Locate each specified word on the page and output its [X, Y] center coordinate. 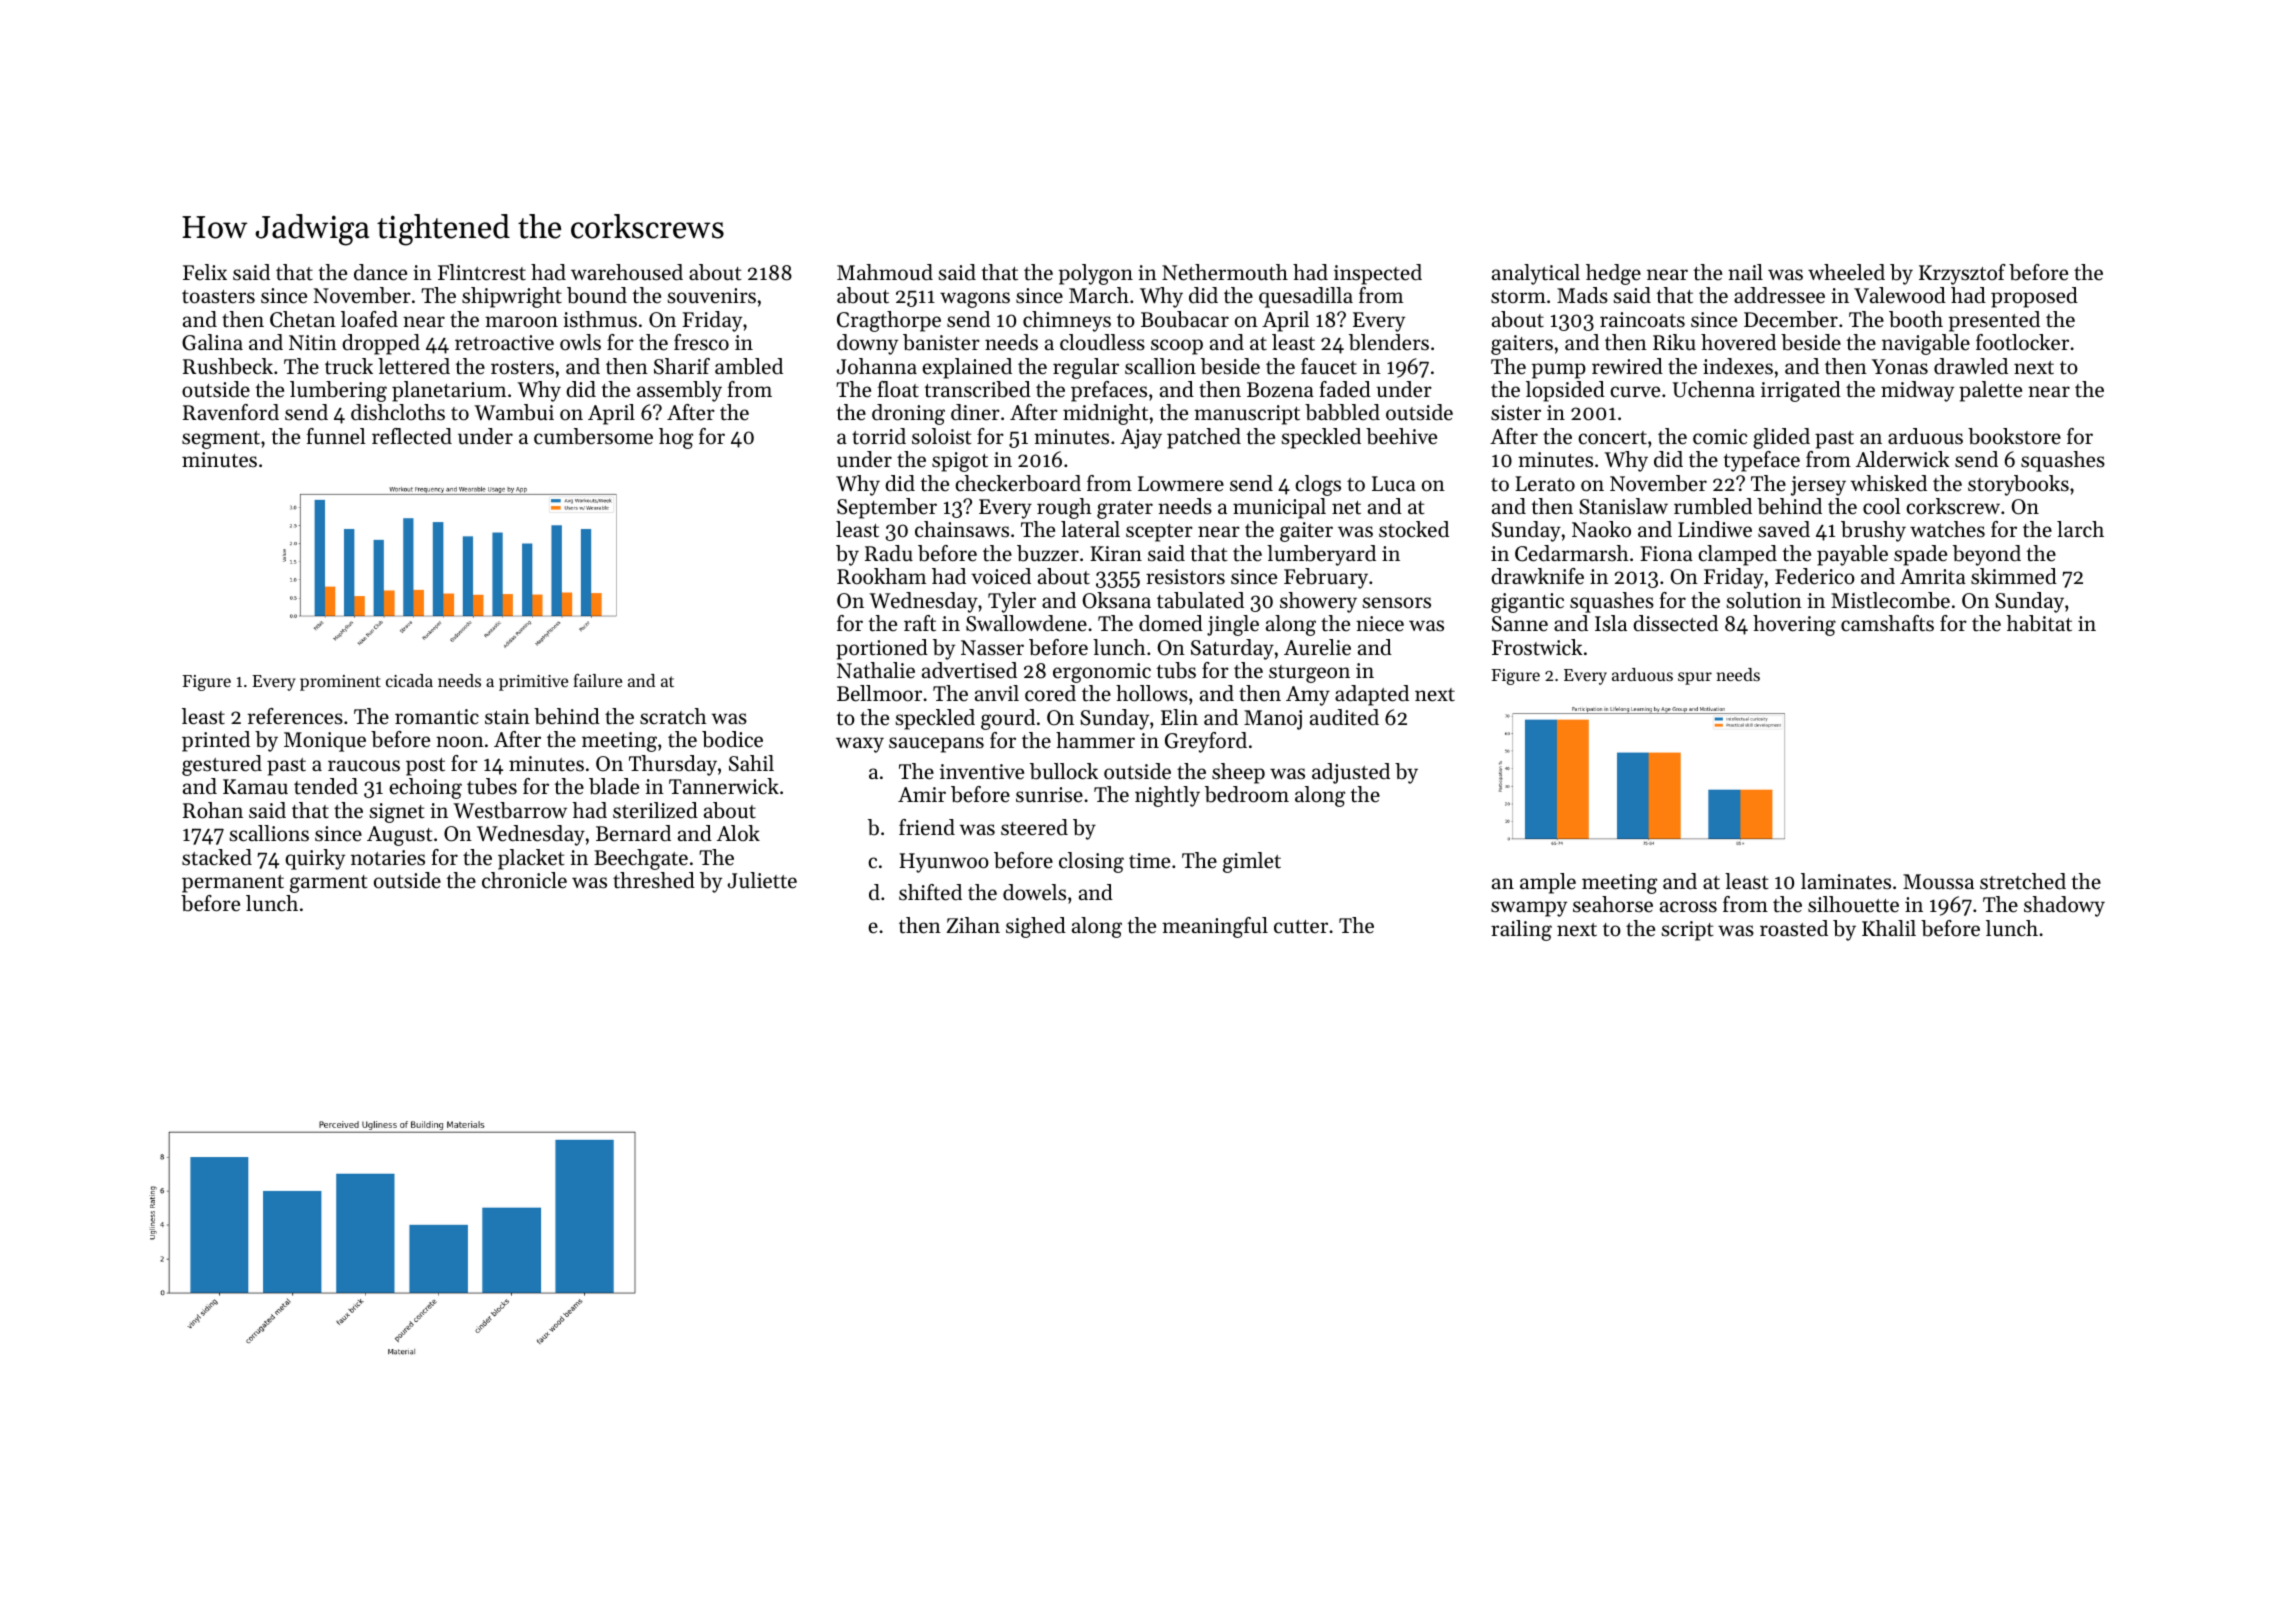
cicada [409, 680]
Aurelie [1317, 647]
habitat [2039, 623]
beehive [1401, 436]
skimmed [2014, 576]
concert [1612, 438]
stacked [217, 857]
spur [1695, 678]
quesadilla [1306, 297]
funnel [336, 436]
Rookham [881, 576]
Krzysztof [1962, 274]
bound [597, 295]
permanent [233, 884]
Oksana [1116, 600]
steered [1034, 827]
